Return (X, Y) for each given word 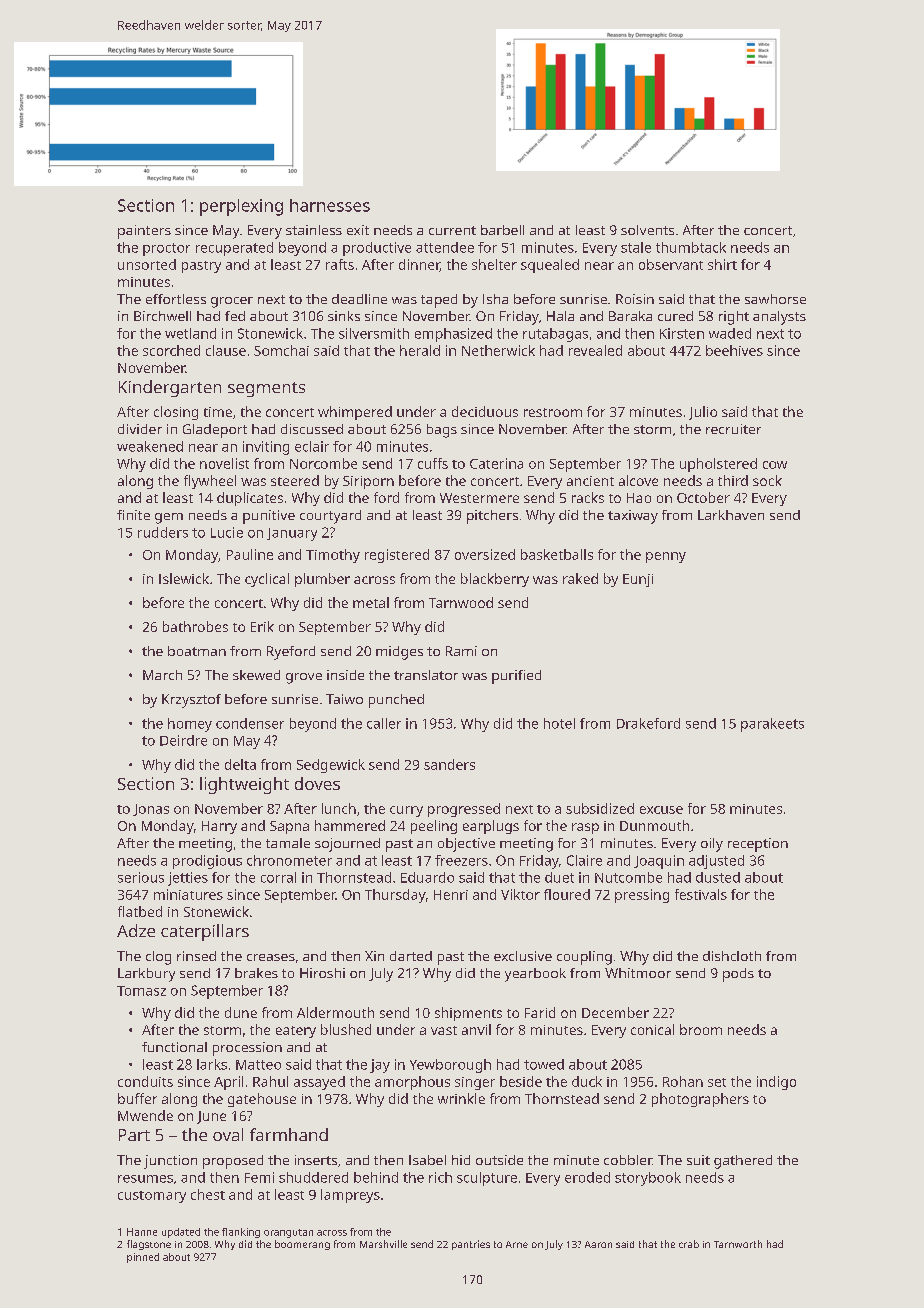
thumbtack (691, 247)
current (452, 230)
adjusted (716, 862)
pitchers (492, 517)
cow (775, 465)
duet (559, 877)
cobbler (628, 1160)
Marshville (383, 1244)
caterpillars (205, 932)
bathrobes (195, 626)
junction (170, 1162)
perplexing (241, 207)
